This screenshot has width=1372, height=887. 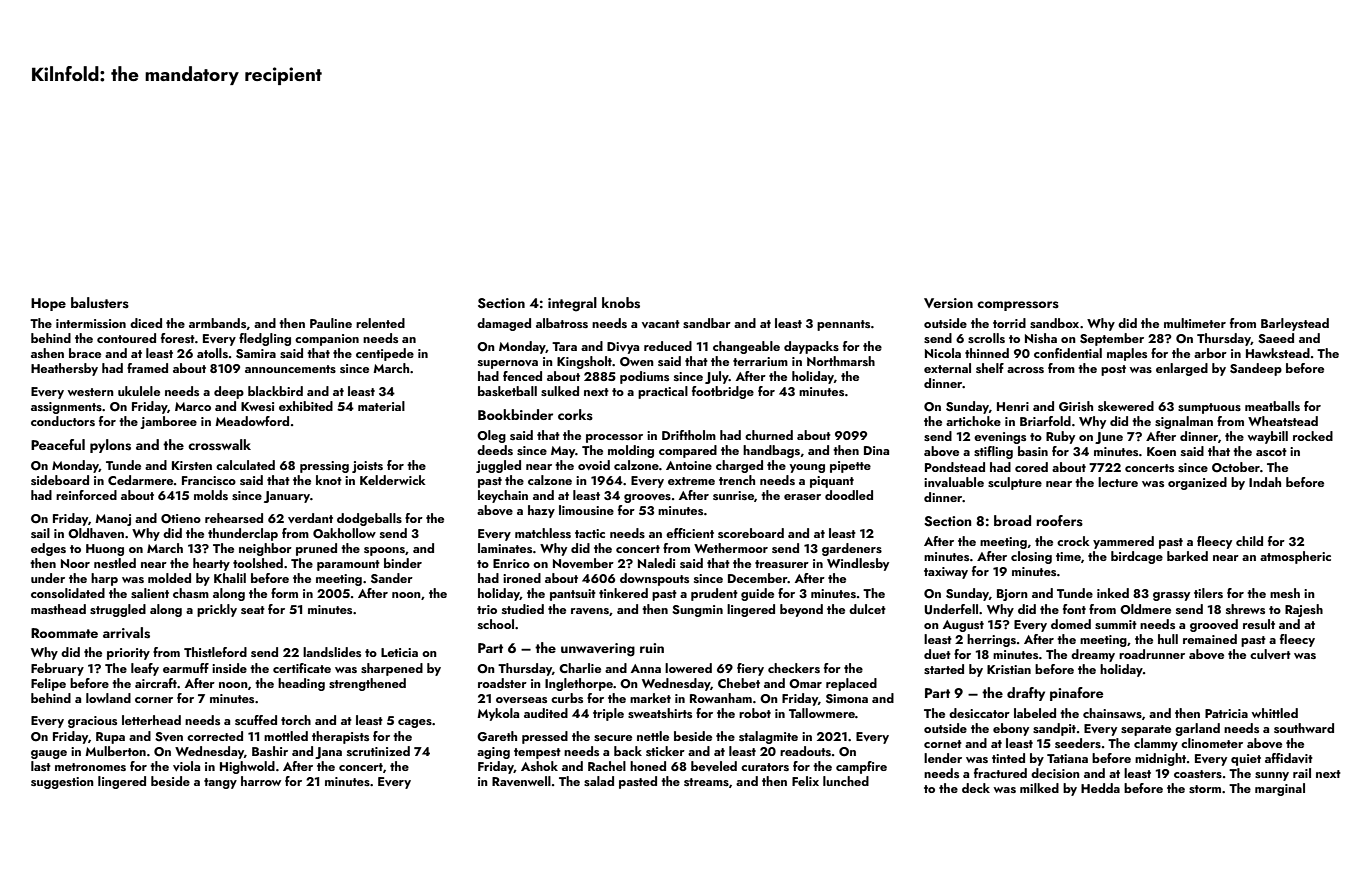 What do you see at coordinates (948, 303) in the screenshot?
I see `Version` at bounding box center [948, 303].
